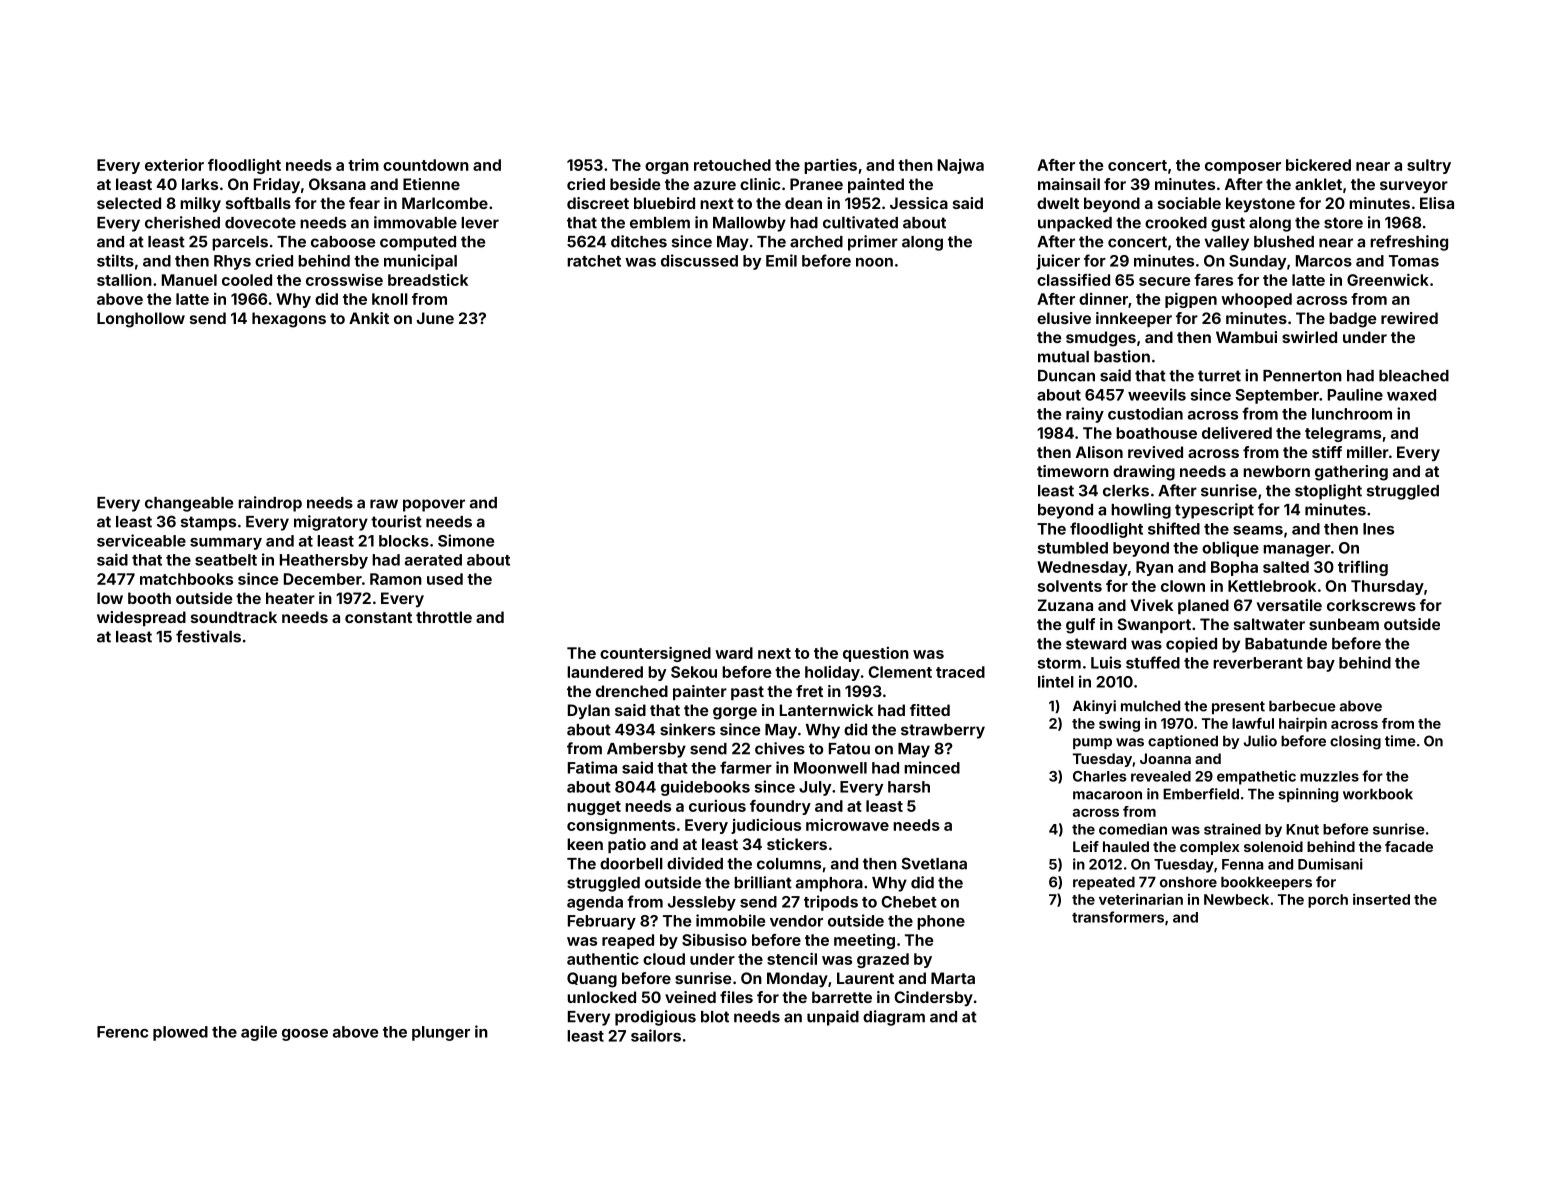  I want to click on Longhollow, so click(141, 320).
